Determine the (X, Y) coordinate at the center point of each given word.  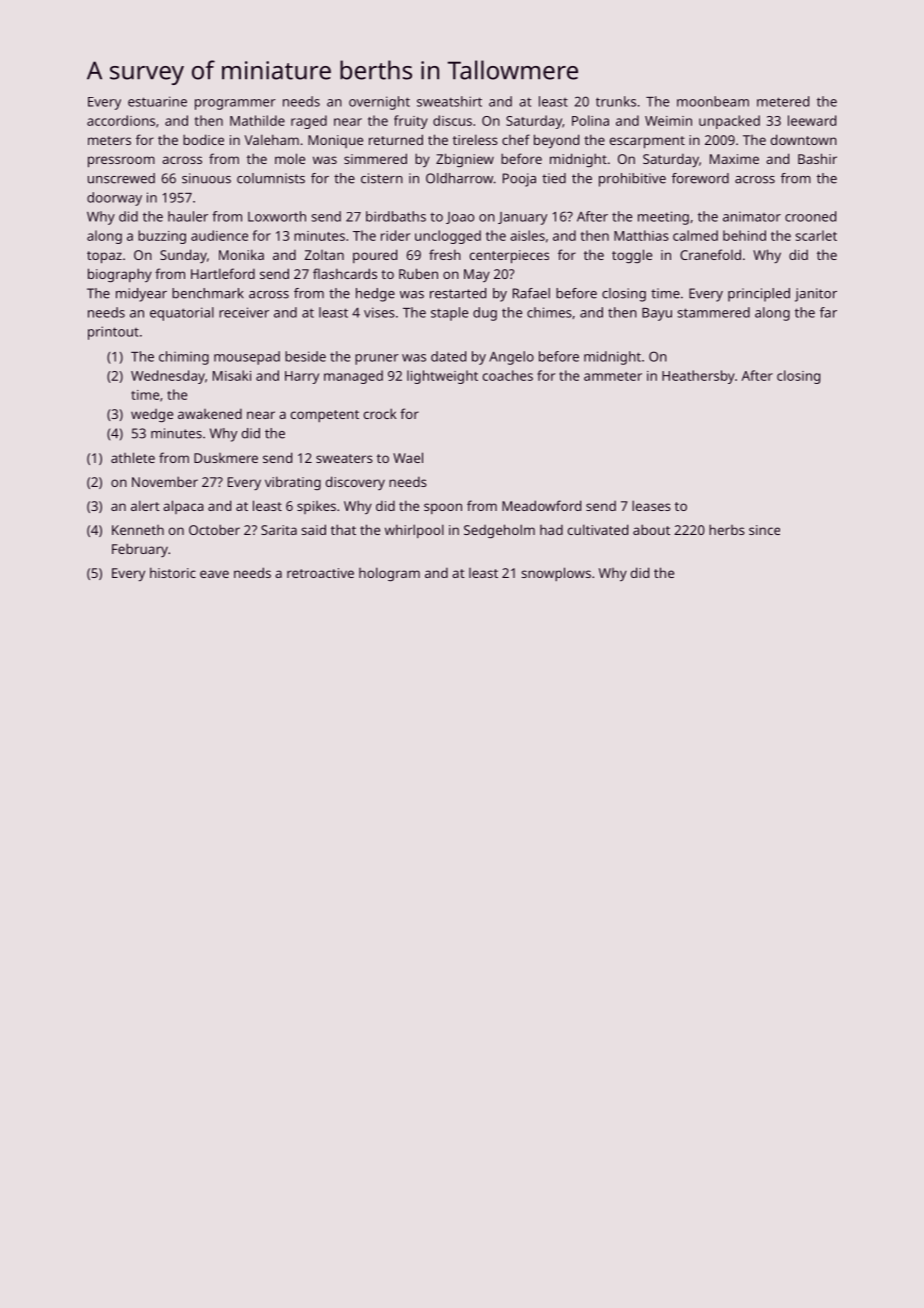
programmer (235, 104)
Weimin (668, 121)
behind (744, 235)
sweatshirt (449, 101)
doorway (114, 199)
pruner (377, 359)
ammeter (613, 376)
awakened (210, 414)
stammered (713, 312)
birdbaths (396, 216)
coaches (508, 375)
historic (173, 572)
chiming (184, 358)
